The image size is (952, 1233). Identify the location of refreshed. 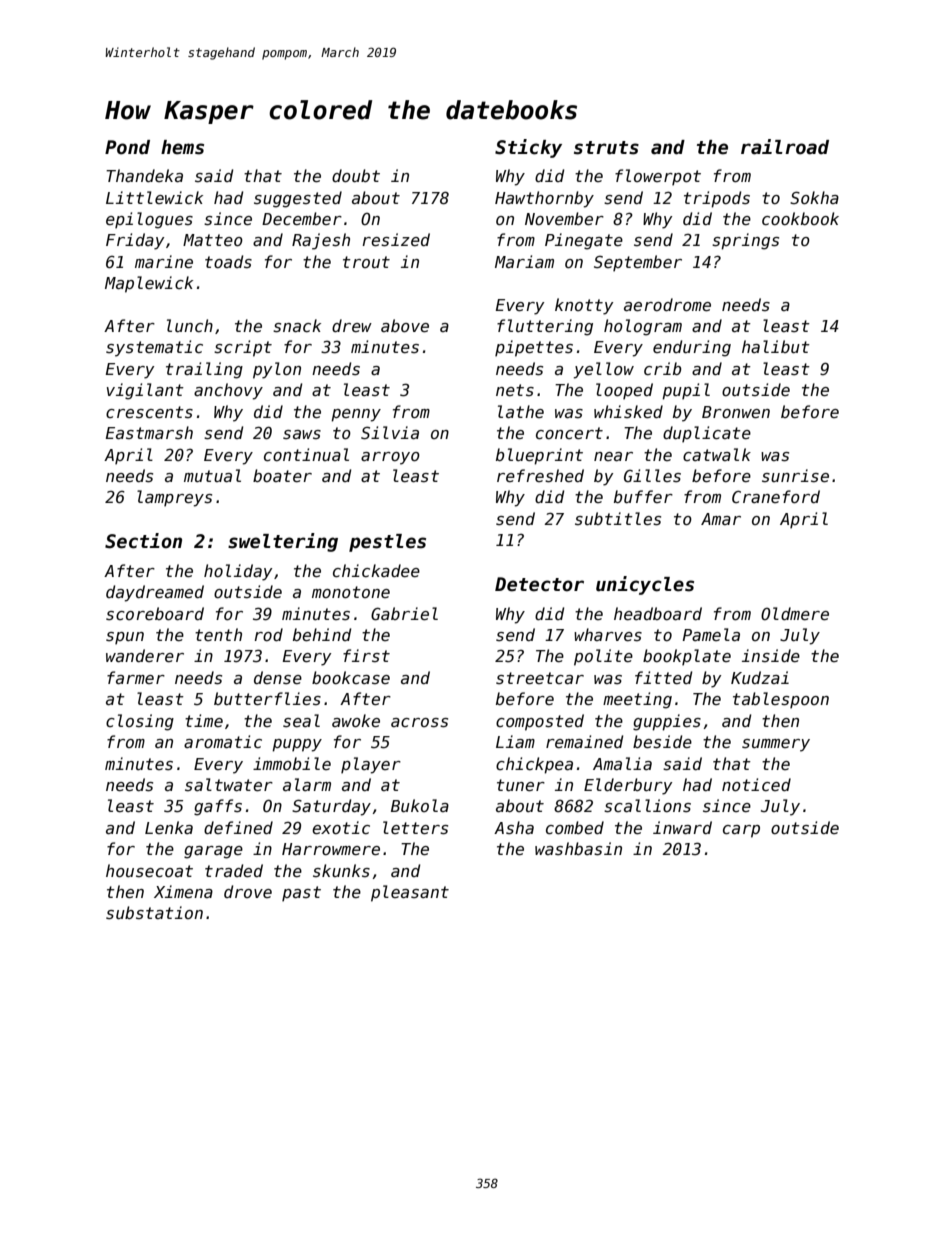
(540, 476).
